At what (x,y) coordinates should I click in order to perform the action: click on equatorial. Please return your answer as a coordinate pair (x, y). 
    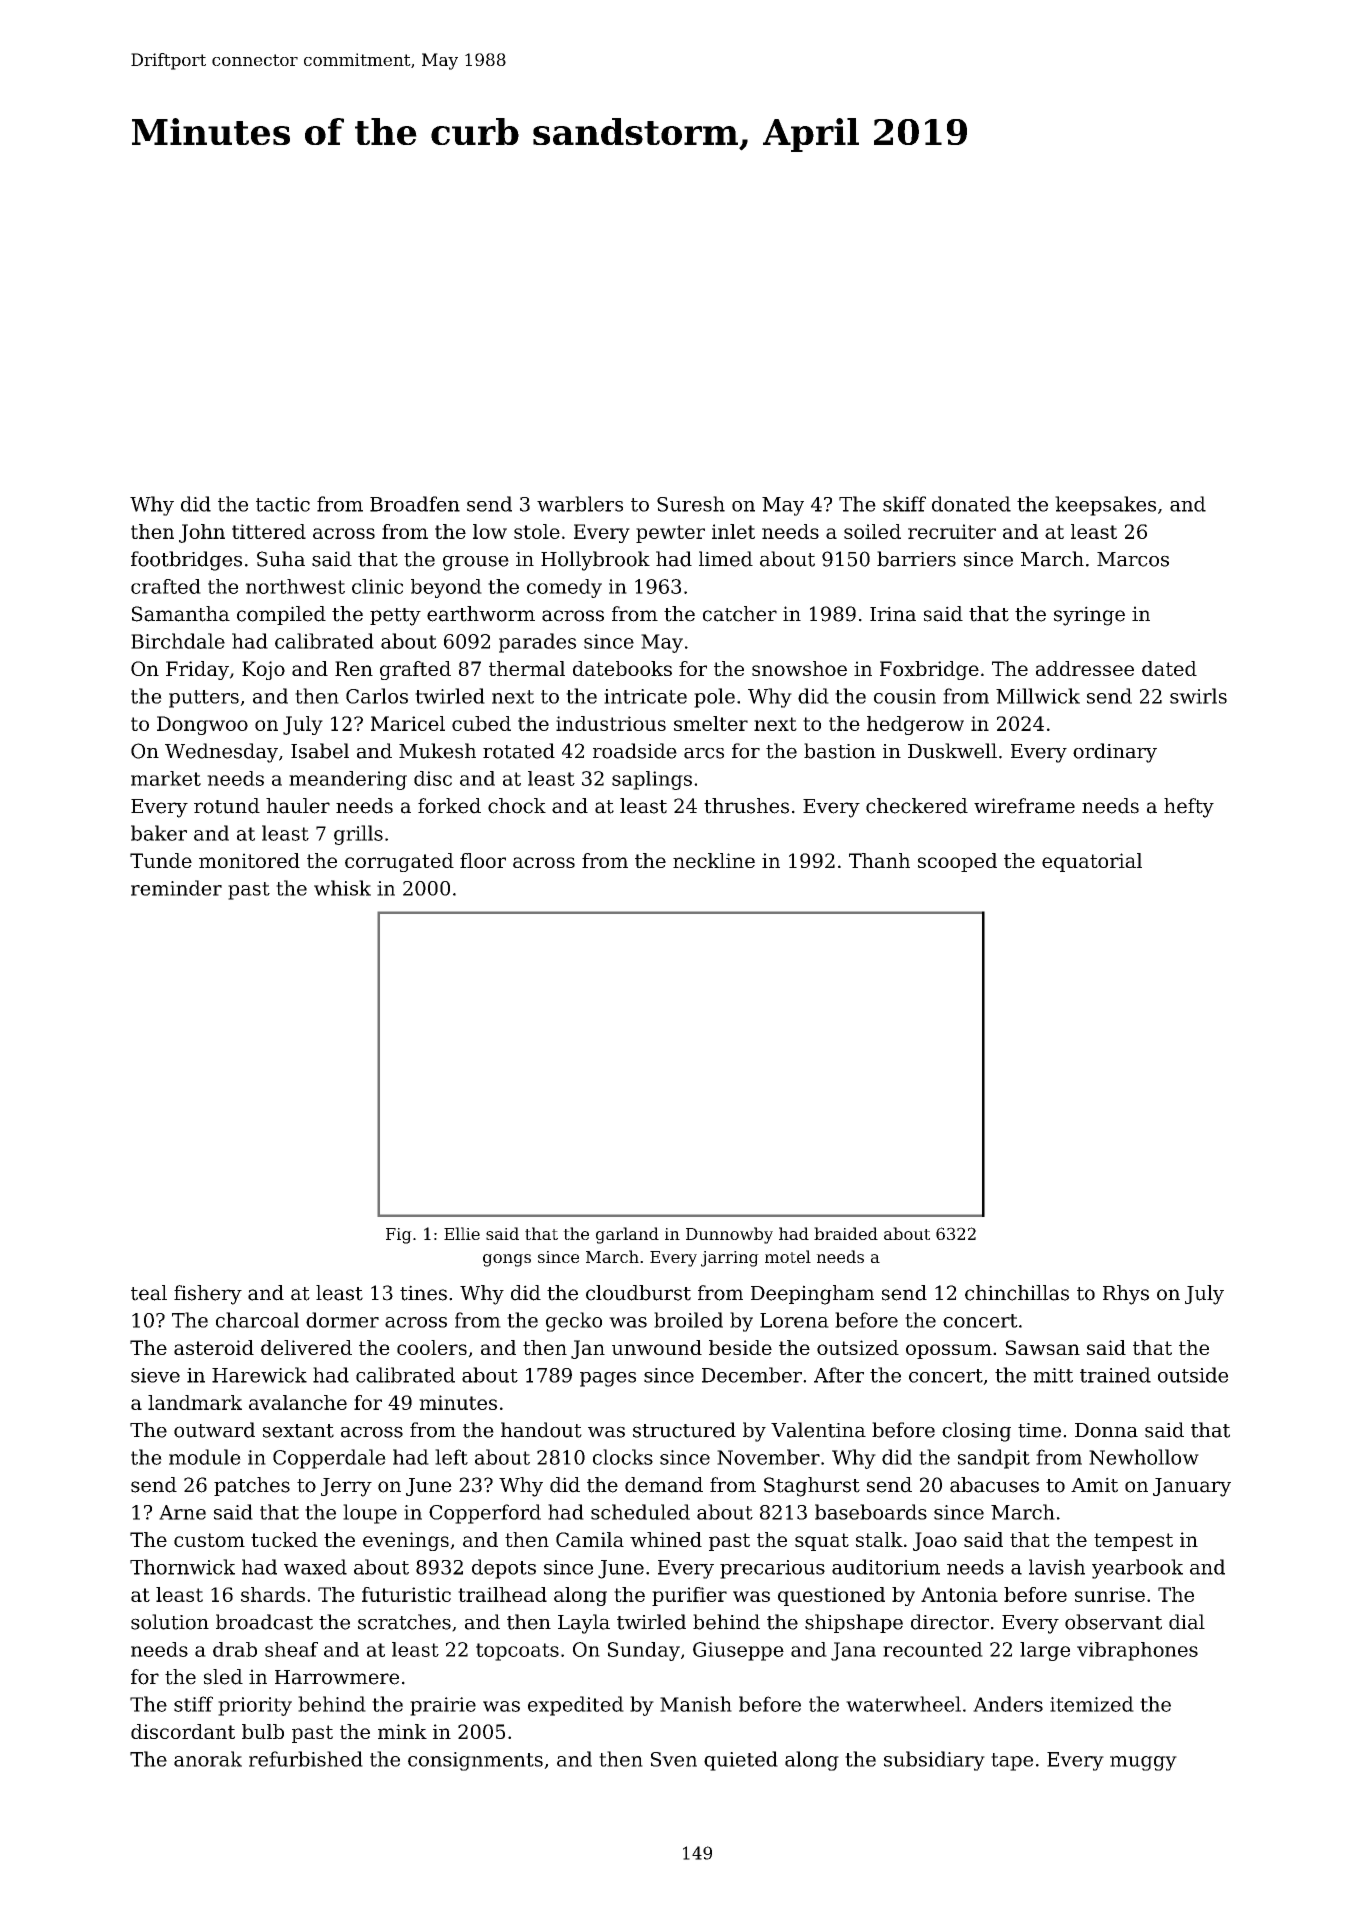
    Looking at the image, I should click on (1092, 862).
